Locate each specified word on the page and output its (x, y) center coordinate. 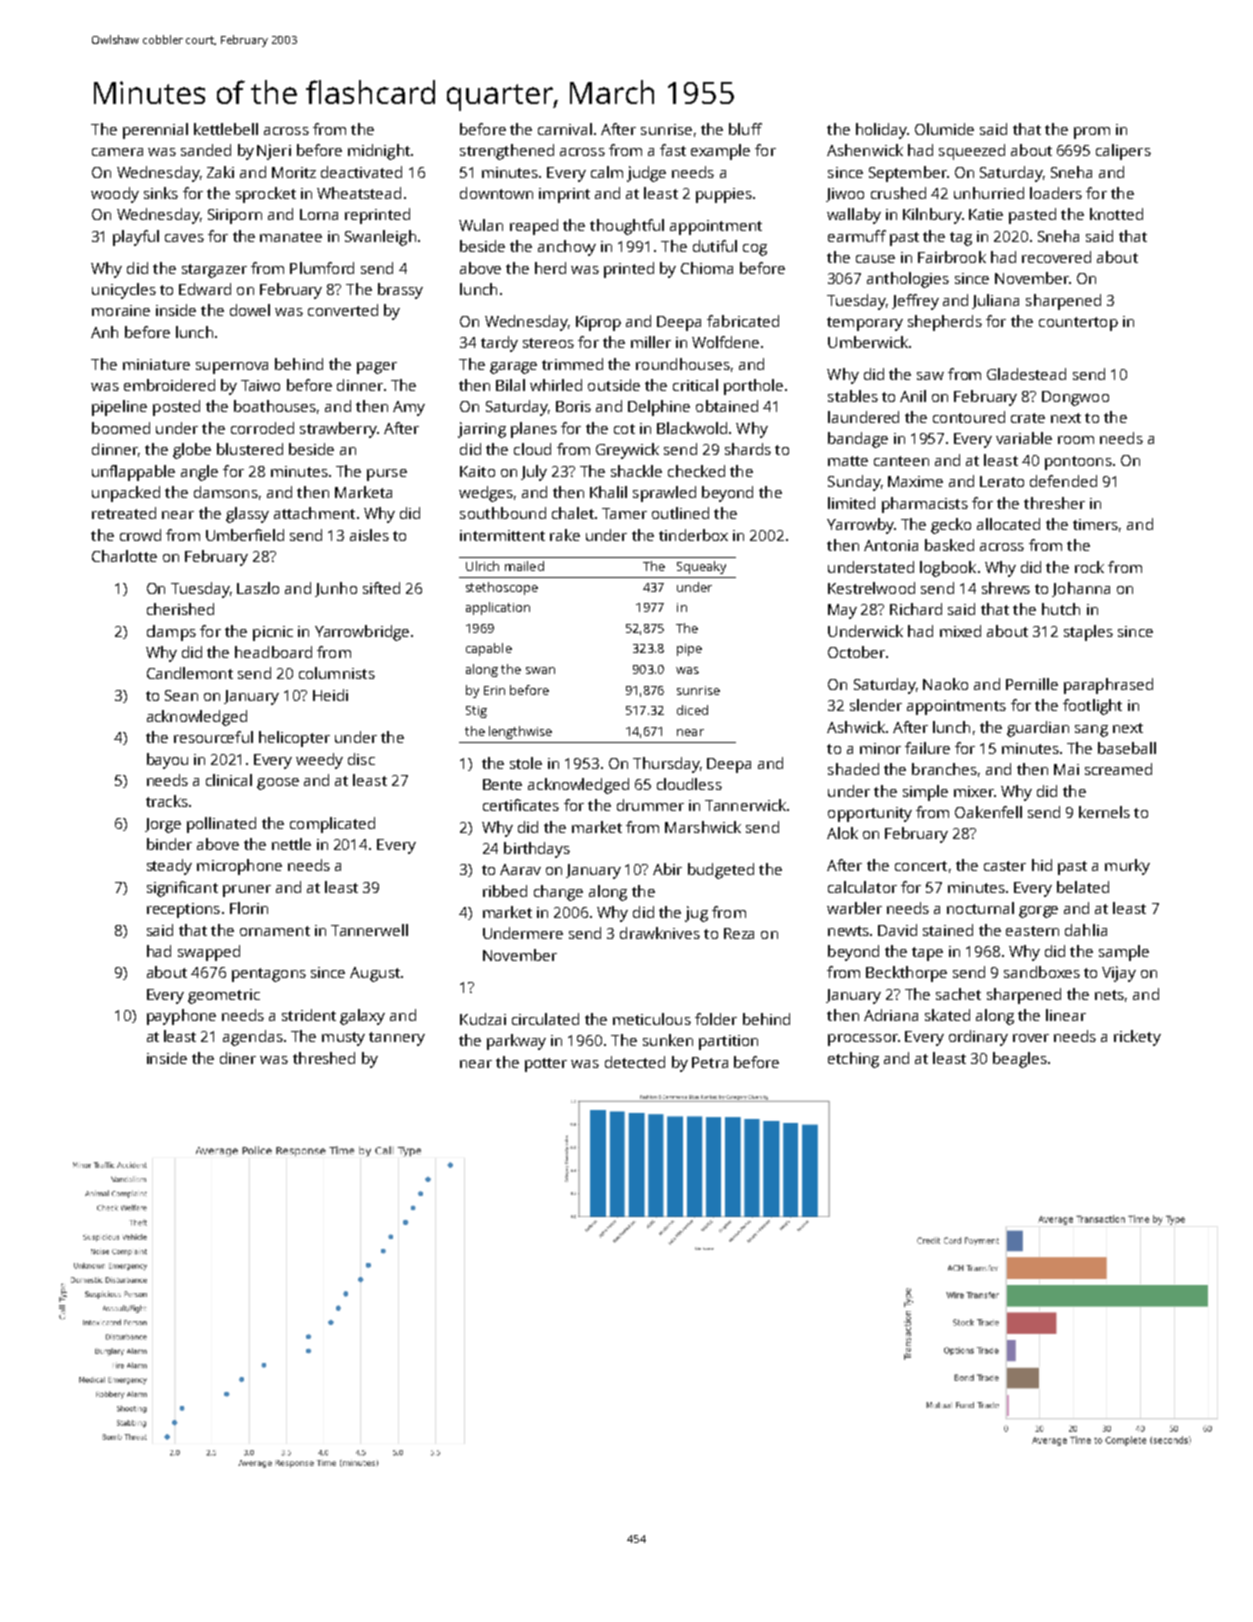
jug (696, 914)
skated (947, 1015)
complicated (332, 825)
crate (1028, 418)
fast (673, 150)
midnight (379, 152)
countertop (1078, 324)
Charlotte (124, 556)
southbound (503, 513)
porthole (753, 387)
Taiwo (260, 385)
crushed (898, 193)
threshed (324, 1058)
